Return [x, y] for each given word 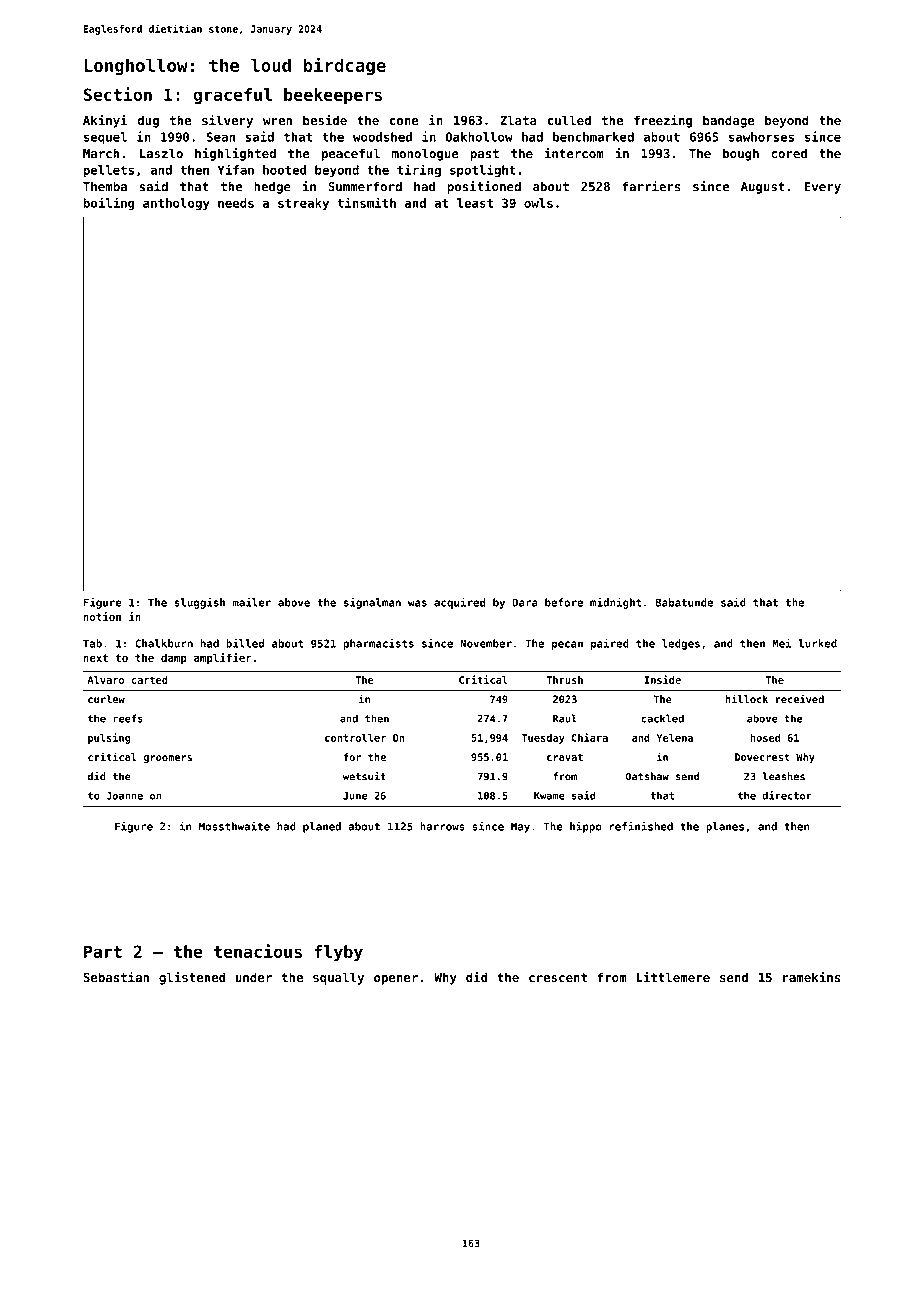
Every [823, 188]
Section [118, 94]
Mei [782, 643]
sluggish [200, 603]
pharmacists [378, 644]
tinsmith [366, 202]
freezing [663, 121]
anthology [176, 204]
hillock [747, 698]
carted [150, 680]
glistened [192, 978]
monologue [425, 154]
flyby [338, 953]
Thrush [565, 680]
